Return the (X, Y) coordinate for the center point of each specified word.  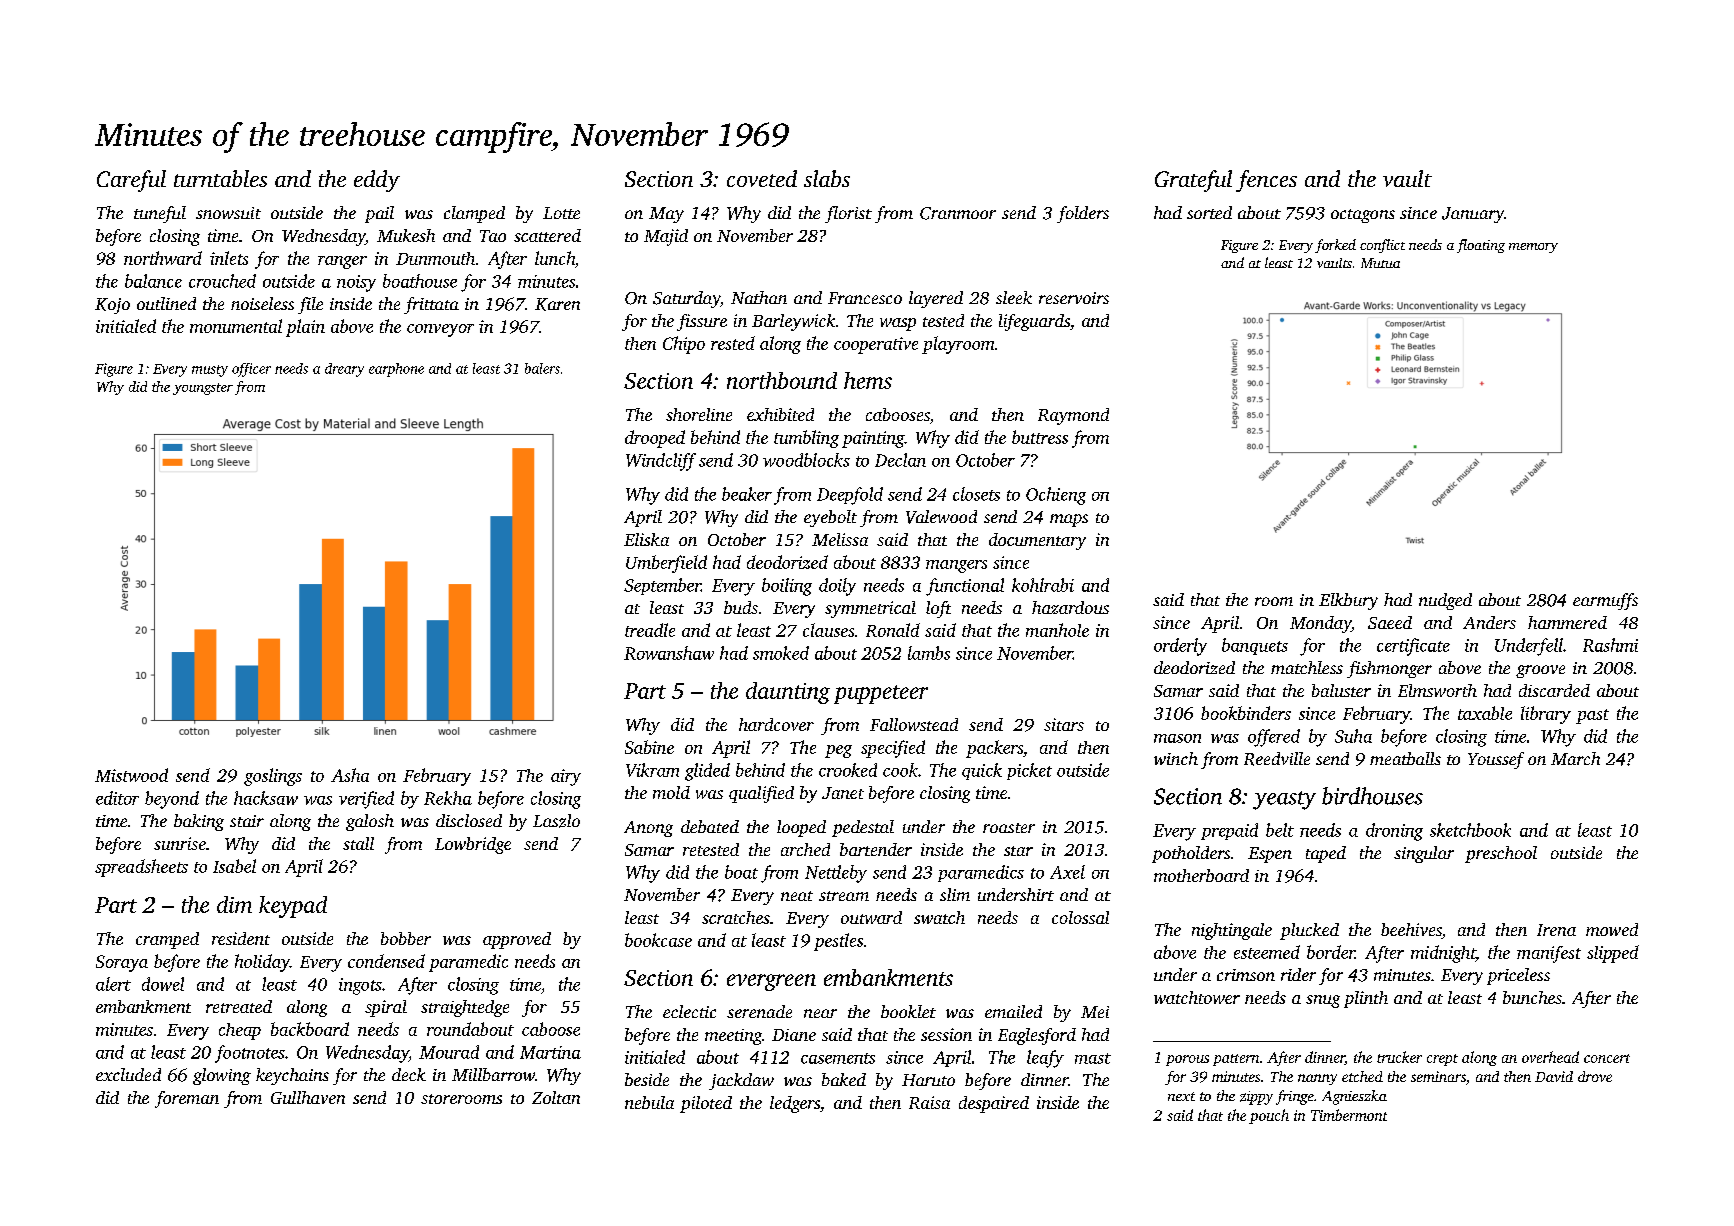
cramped (167, 940)
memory (1533, 248)
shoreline (699, 414)
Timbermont (1349, 1115)
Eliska (646, 539)
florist (848, 214)
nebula (649, 1102)
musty (210, 371)
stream (844, 896)
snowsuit (228, 213)
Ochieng (1056, 496)
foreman (187, 1099)
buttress (1040, 437)
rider (1298, 974)
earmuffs (1605, 601)
